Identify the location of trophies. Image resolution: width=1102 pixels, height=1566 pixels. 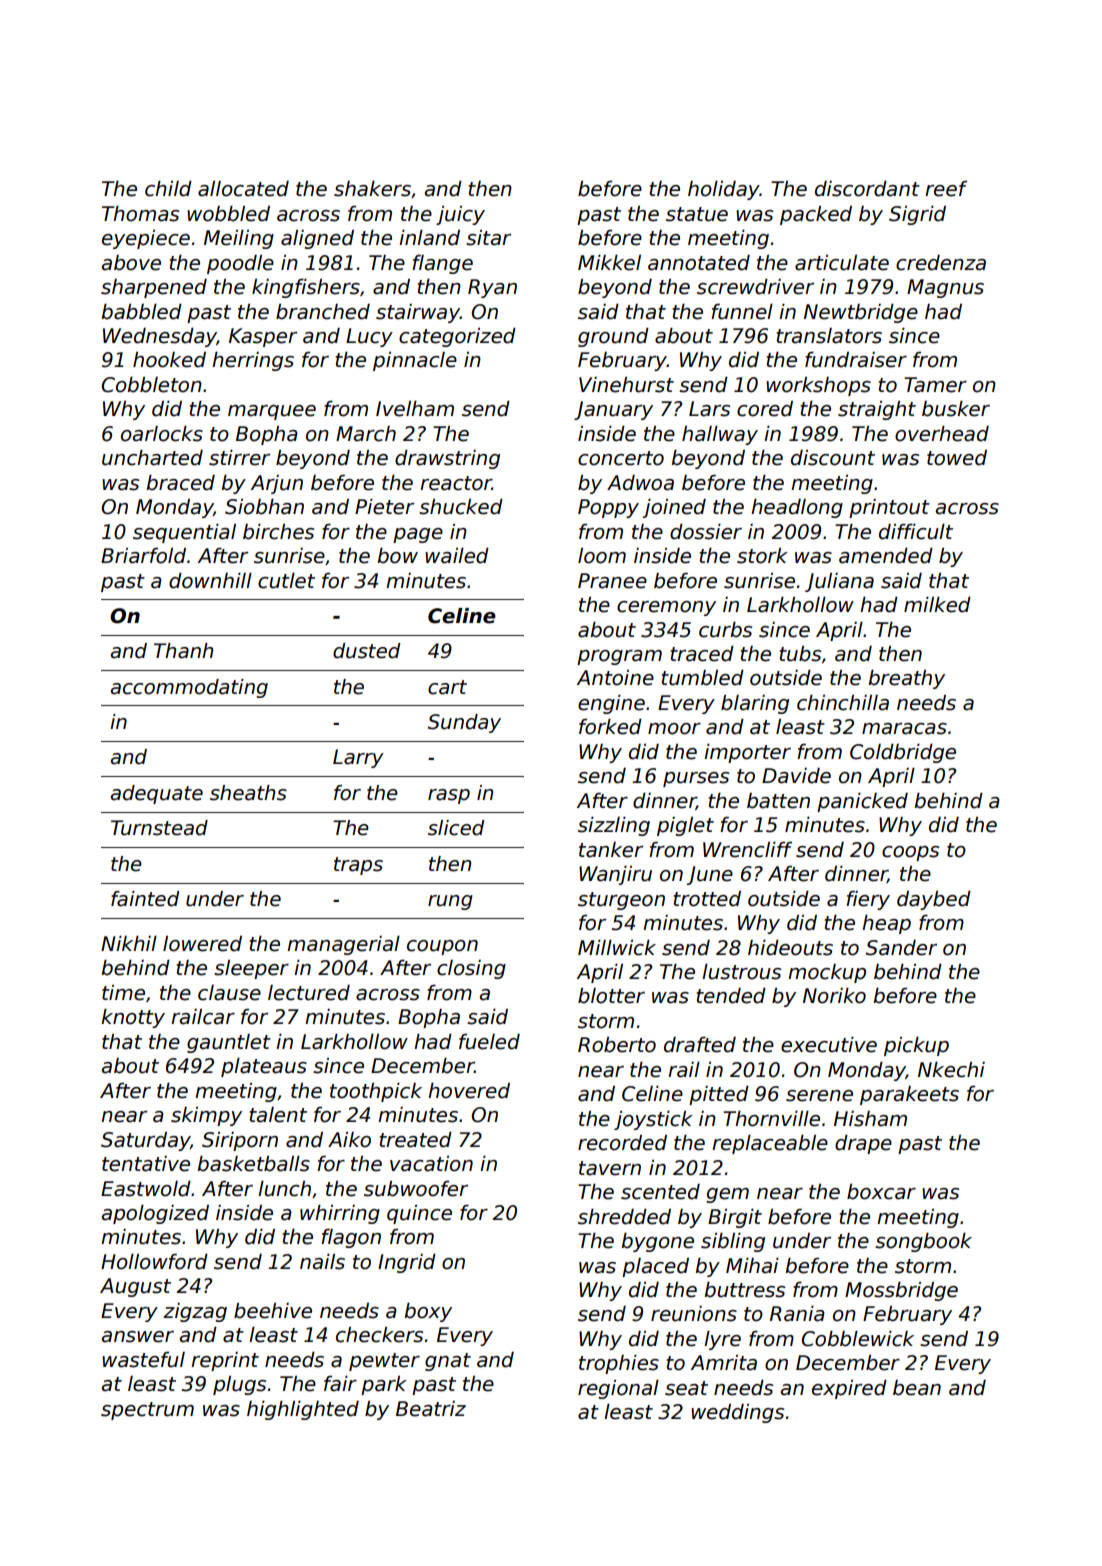
(619, 1364).
